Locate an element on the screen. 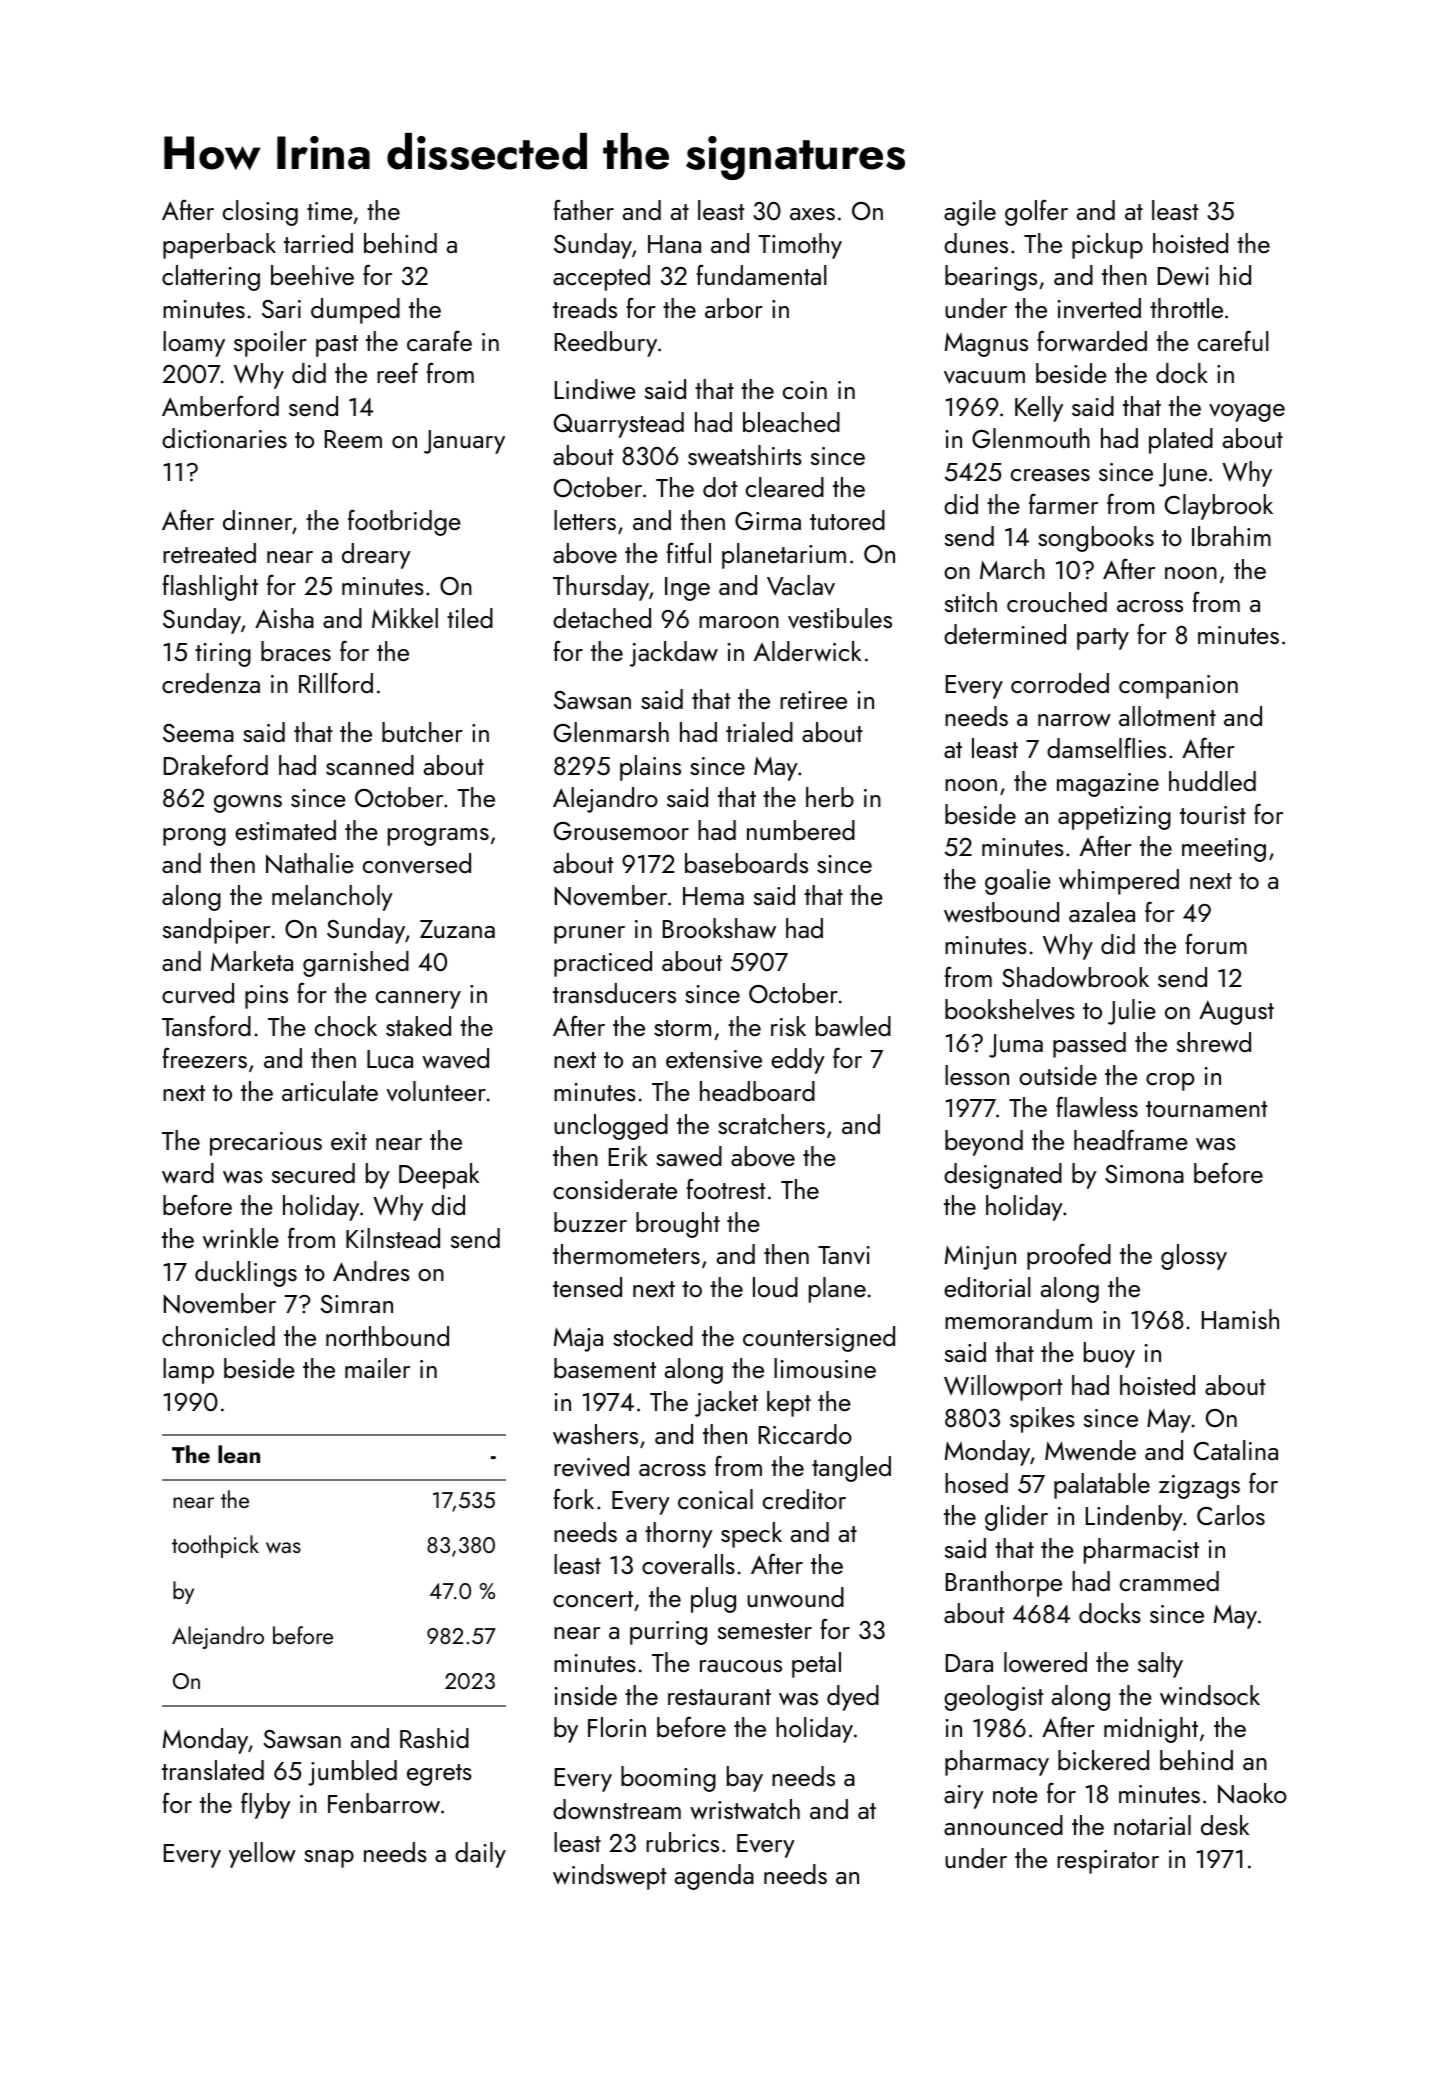 This screenshot has height=2100, width=1450. yellow is located at coordinates (262, 1855).
